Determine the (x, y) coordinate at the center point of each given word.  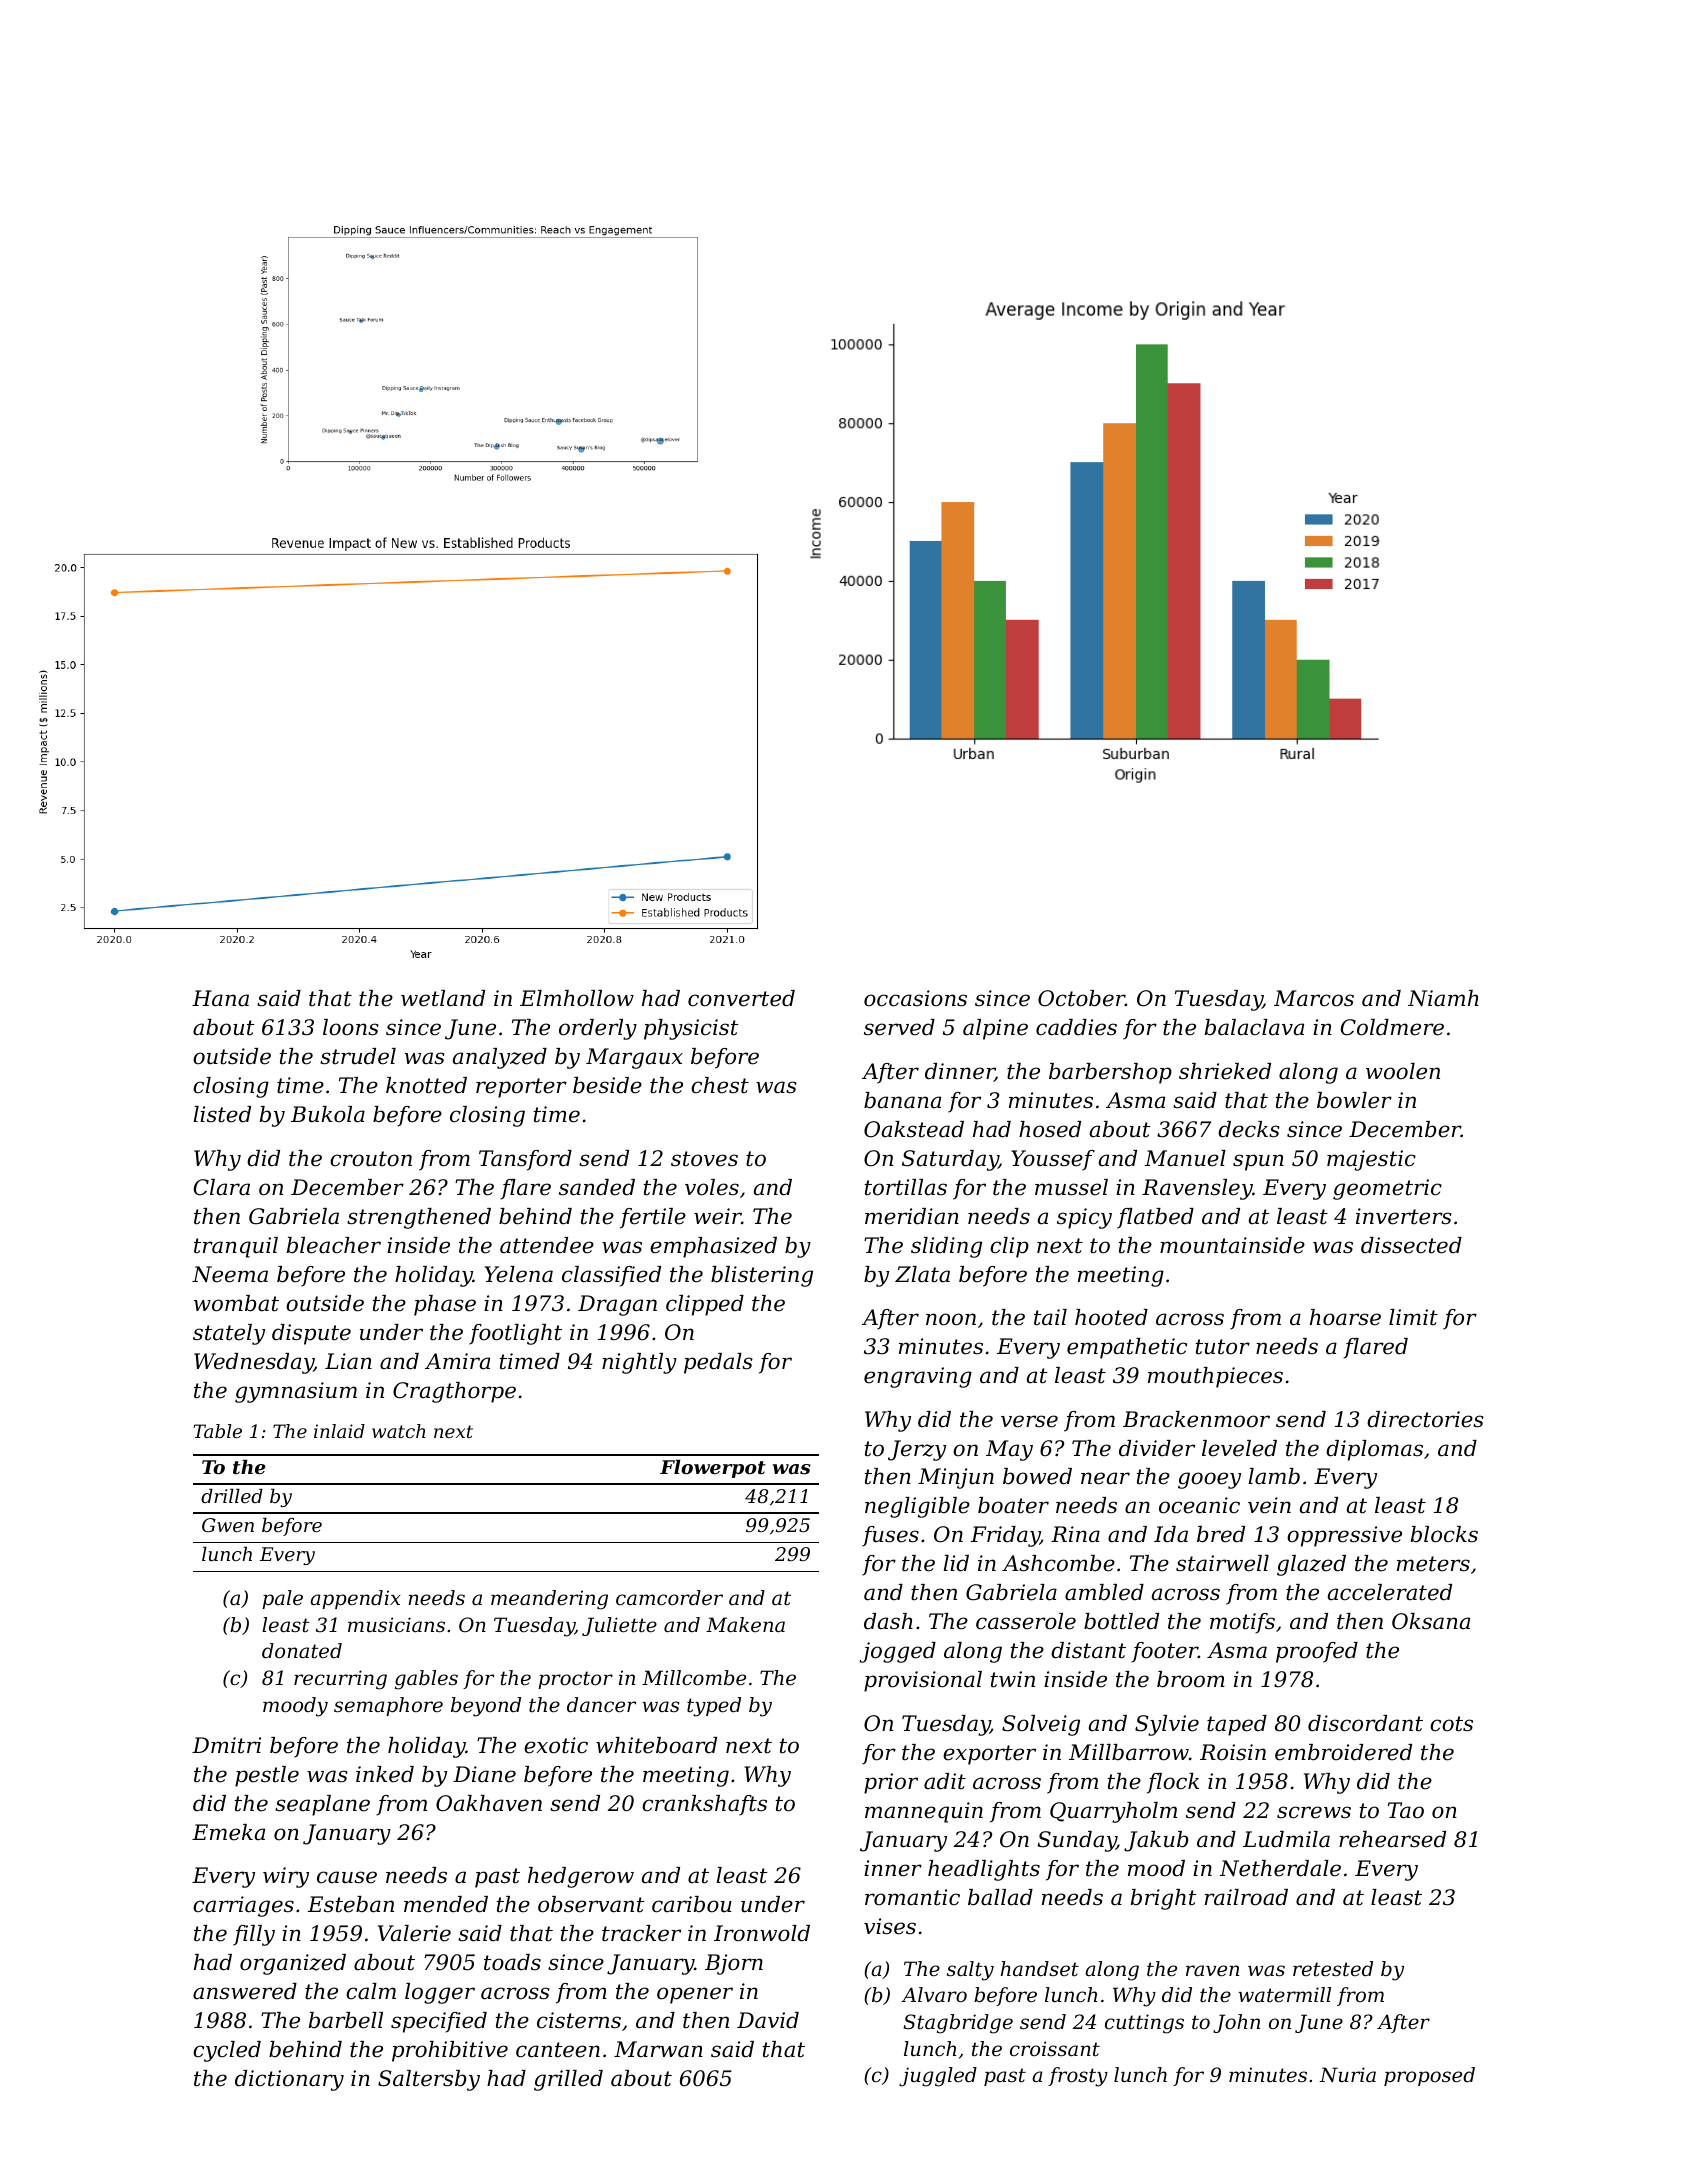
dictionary (289, 2080)
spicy (1084, 1218)
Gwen (228, 1525)
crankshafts (704, 1805)
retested (1333, 1969)
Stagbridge (958, 2024)
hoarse (1345, 1317)
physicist (691, 1029)
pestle (267, 1776)
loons (351, 1027)
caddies (1076, 1027)
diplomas (1374, 1450)
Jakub (1156, 1841)
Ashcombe (1058, 1563)
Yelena (519, 1274)
